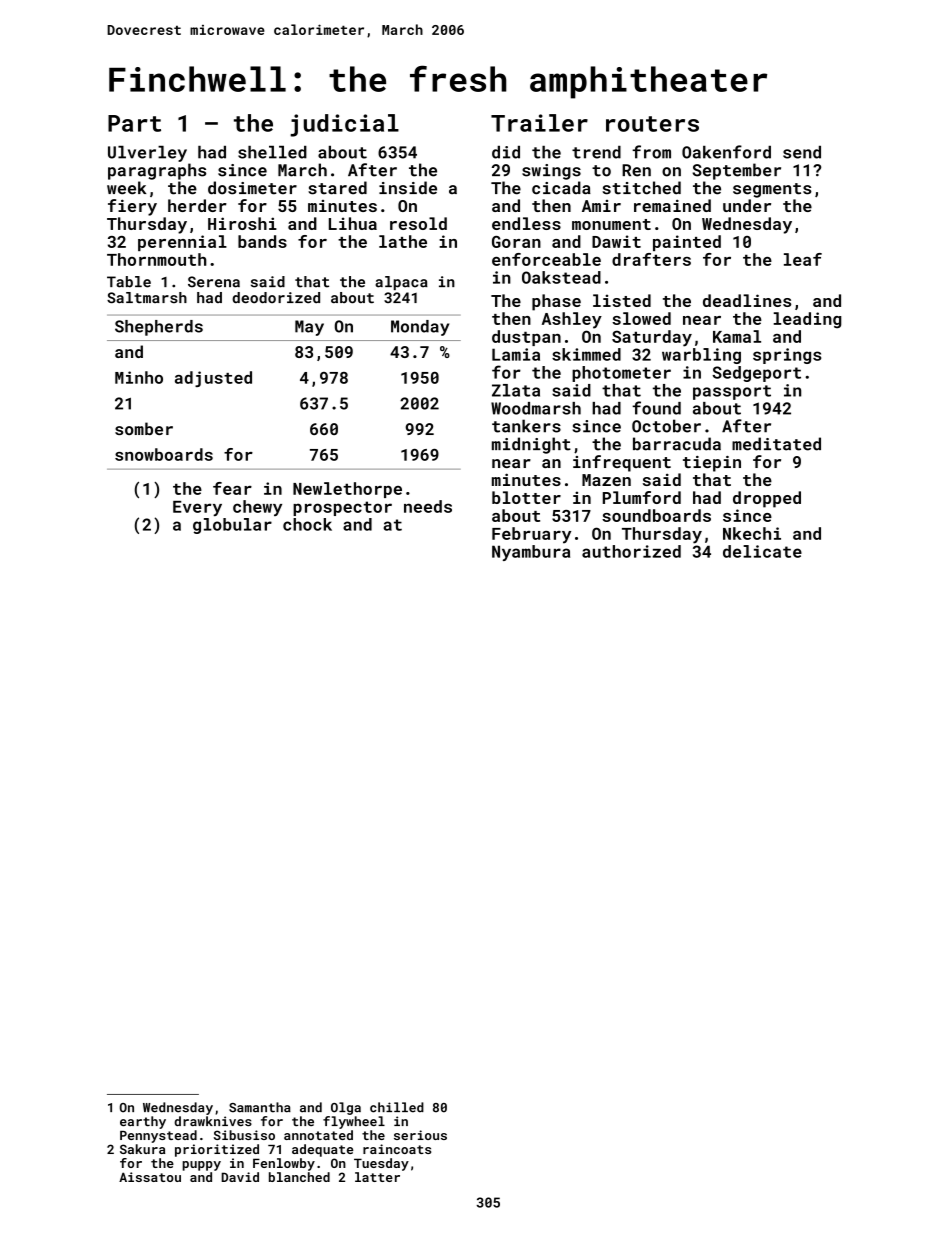 The image size is (952, 1233). What do you see at coordinates (307, 524) in the screenshot?
I see `chock` at bounding box center [307, 524].
